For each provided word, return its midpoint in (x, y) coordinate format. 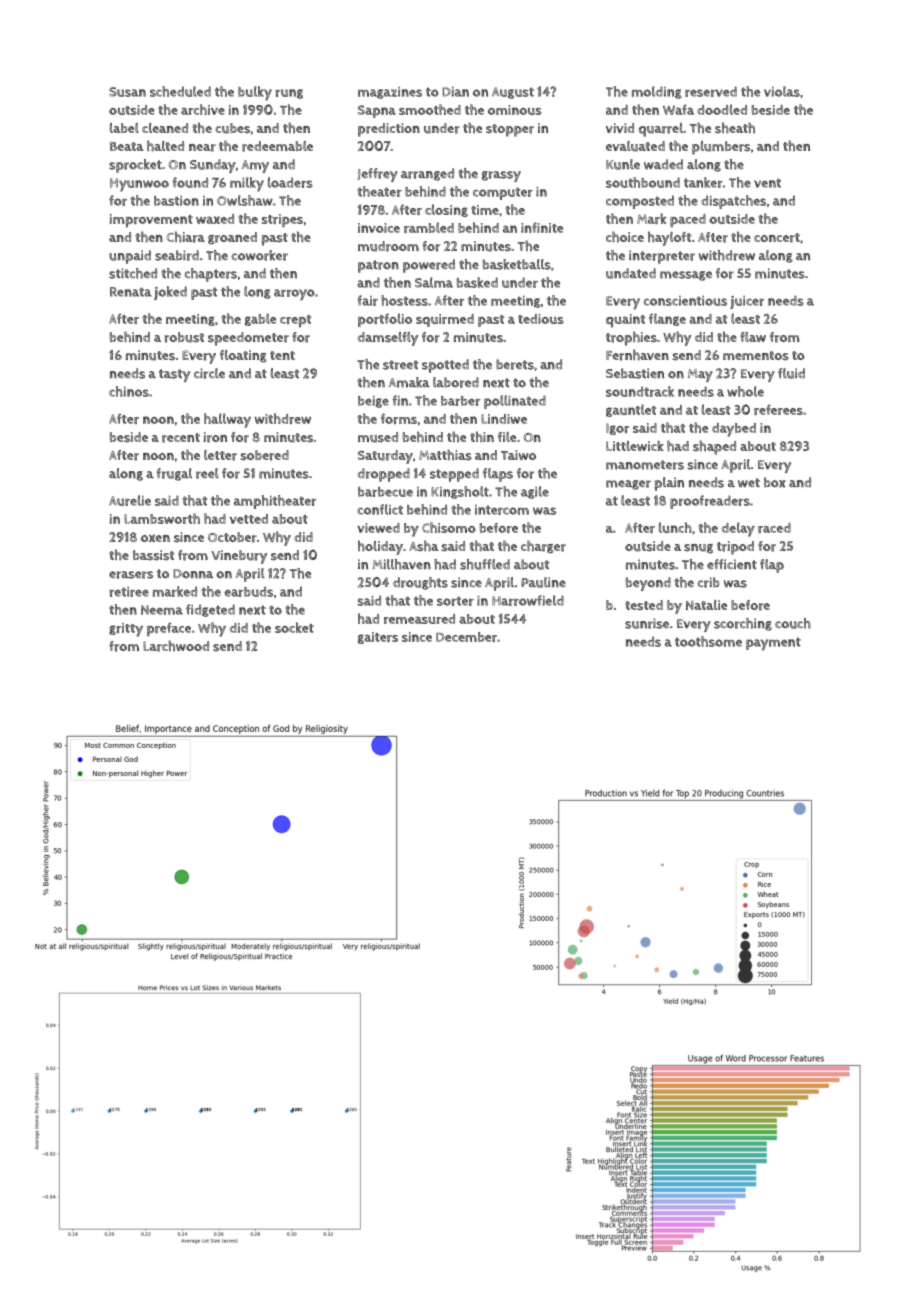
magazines (390, 93)
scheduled (180, 91)
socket (294, 627)
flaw (753, 337)
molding (657, 92)
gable (260, 319)
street (400, 365)
